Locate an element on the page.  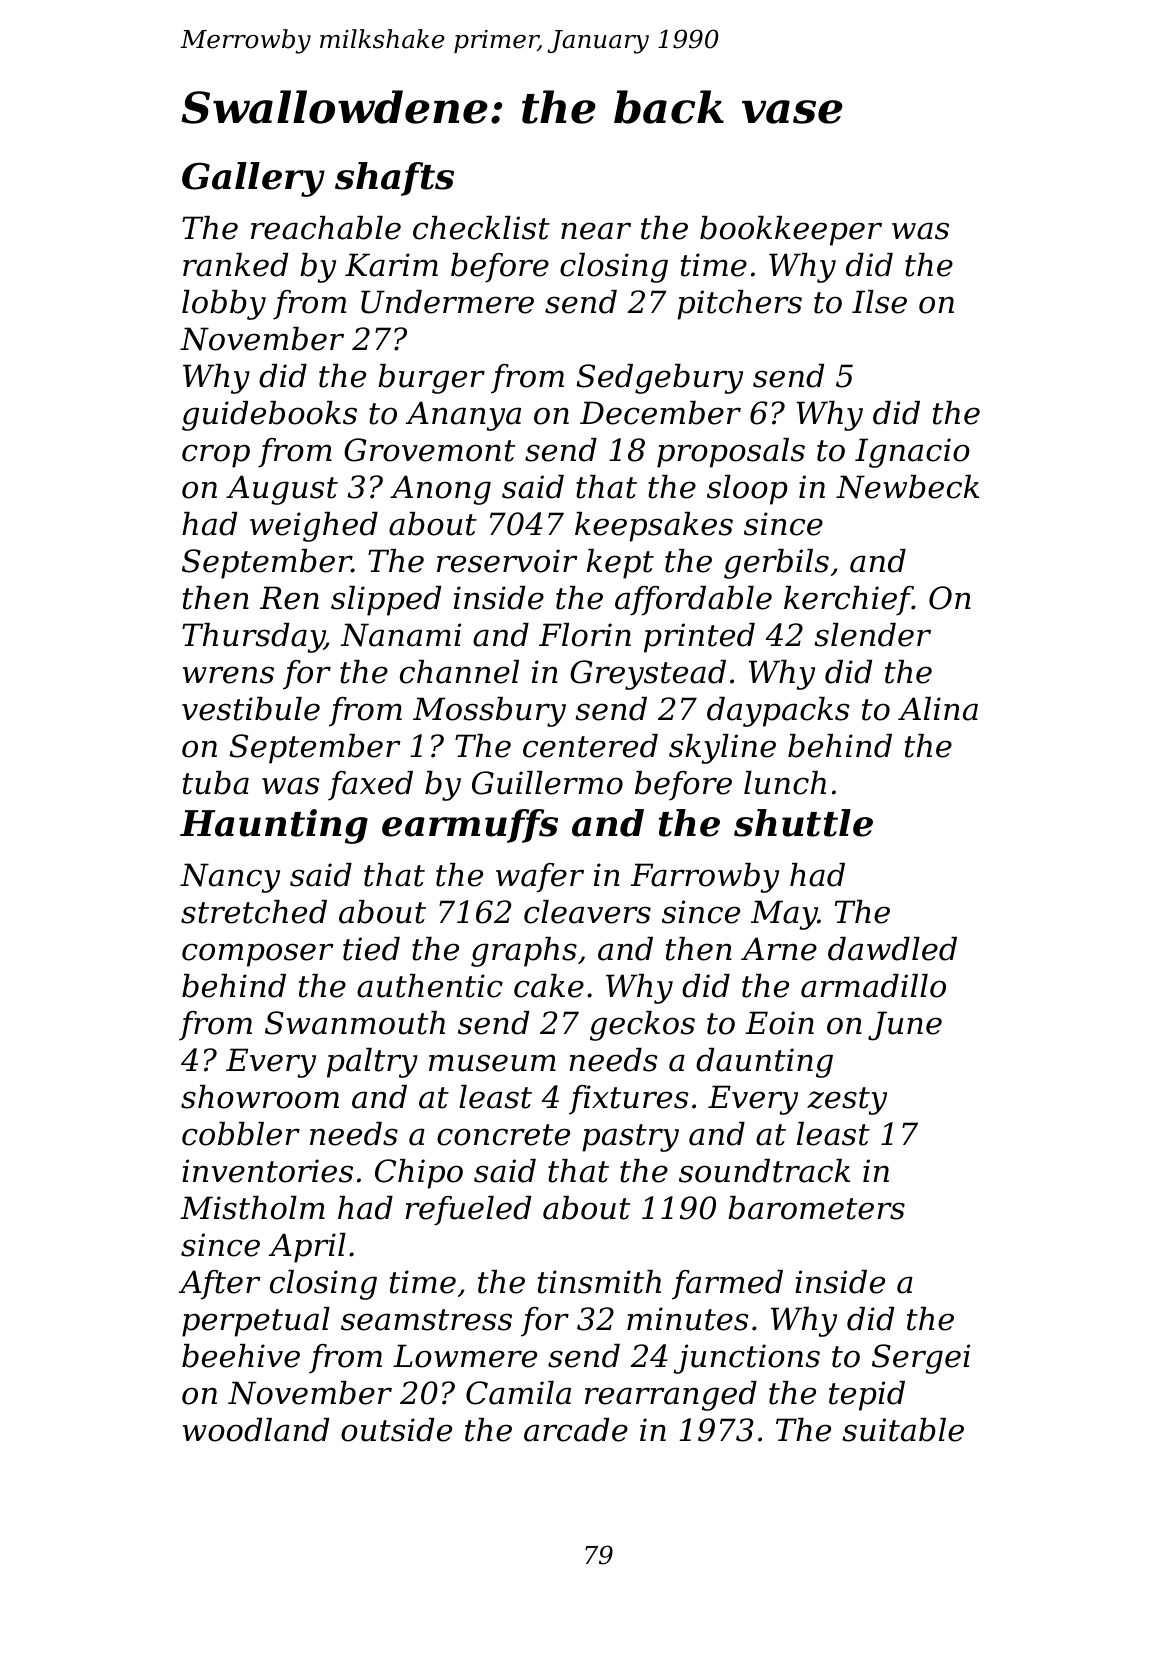
Ilse is located at coordinates (879, 302).
